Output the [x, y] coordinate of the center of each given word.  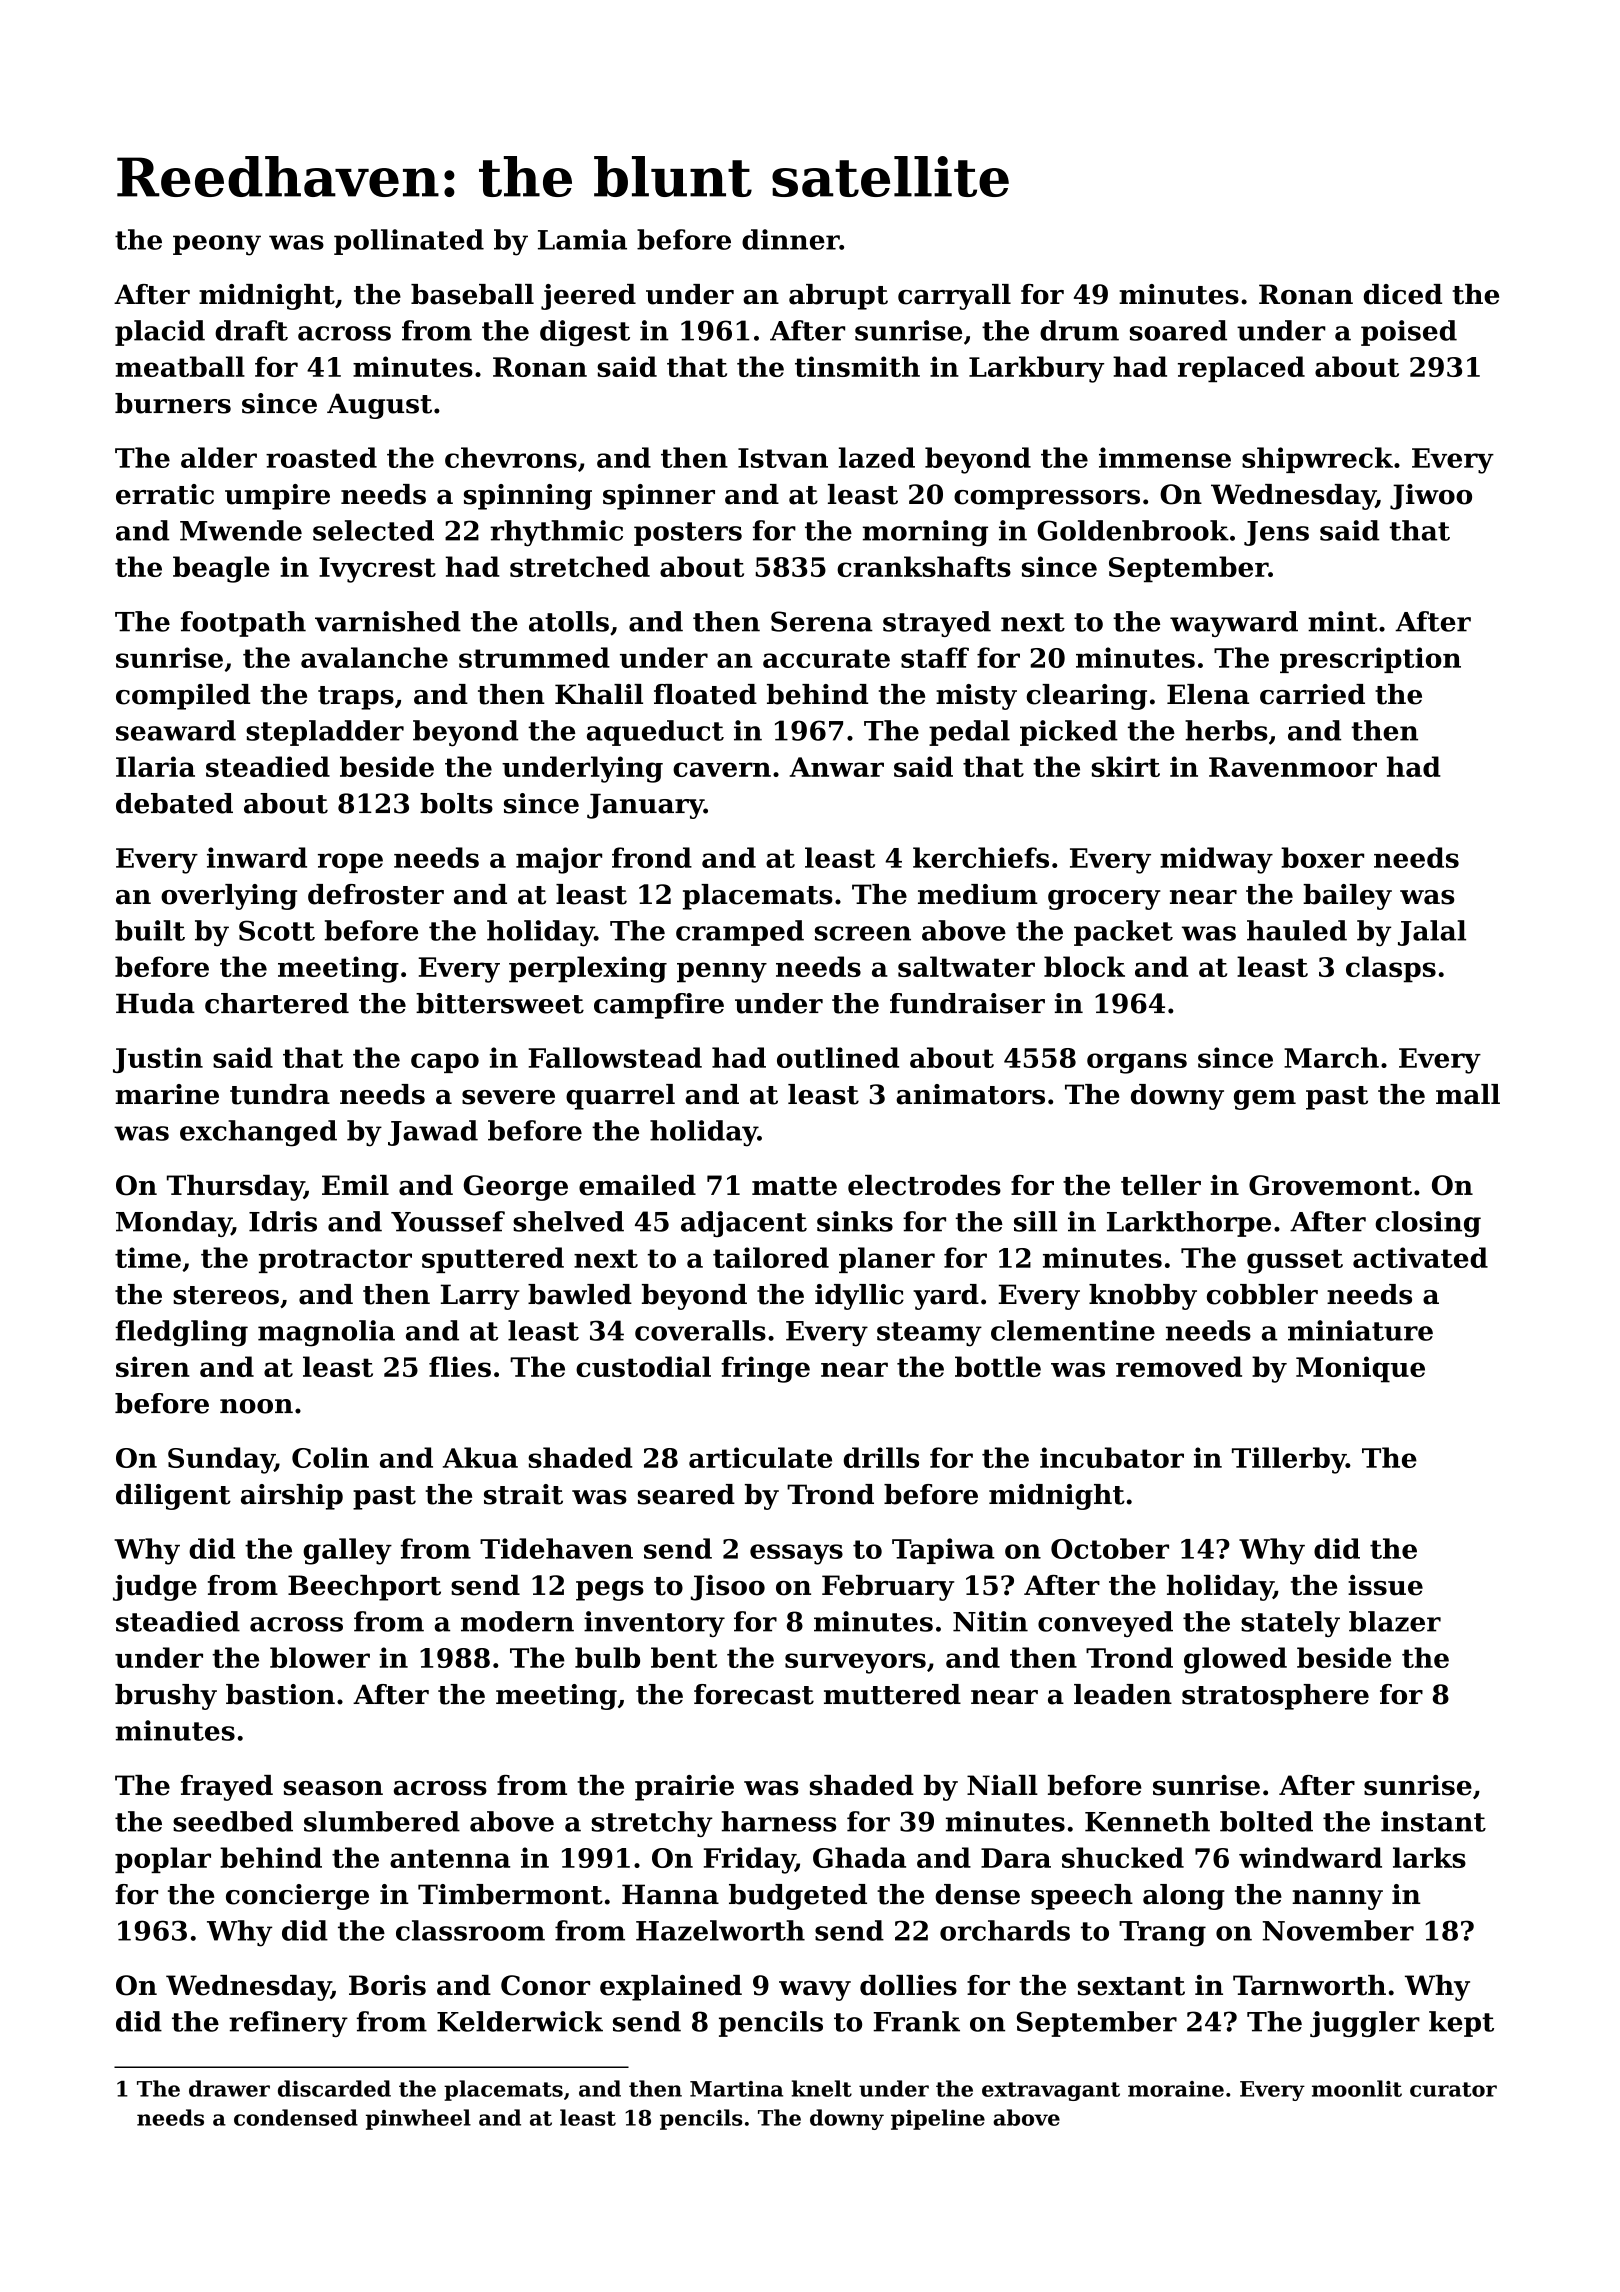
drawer [229, 2088]
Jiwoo [1431, 497]
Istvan [783, 458]
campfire [659, 1006]
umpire [277, 497]
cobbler [1262, 1294]
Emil [355, 1185]
